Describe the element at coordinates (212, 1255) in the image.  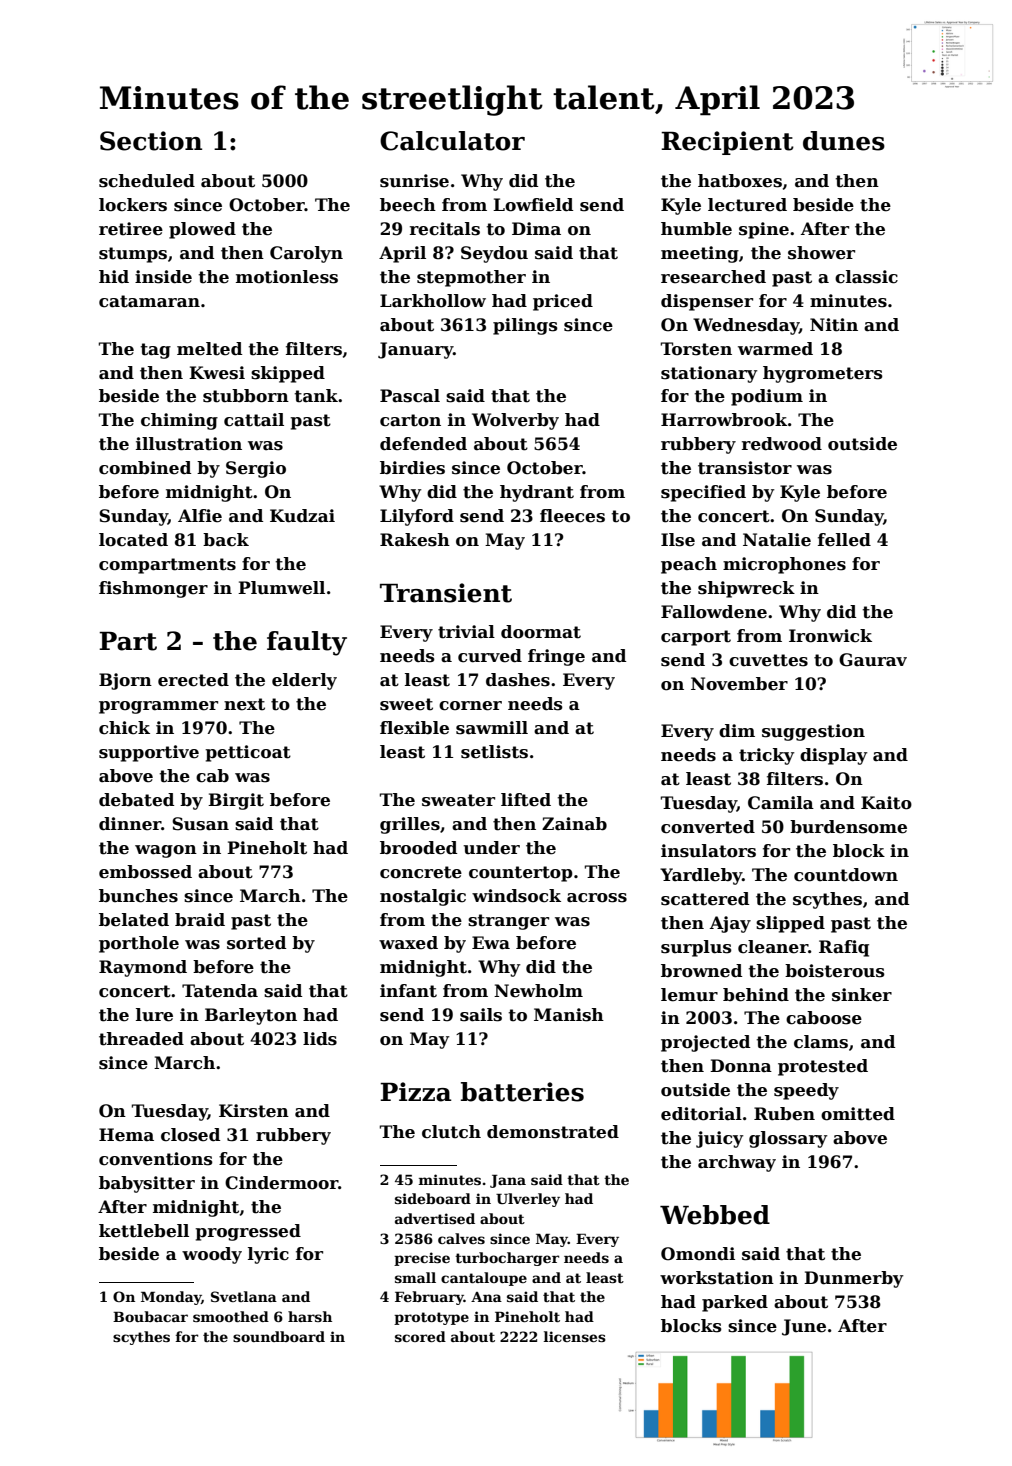
I see `woody` at that location.
